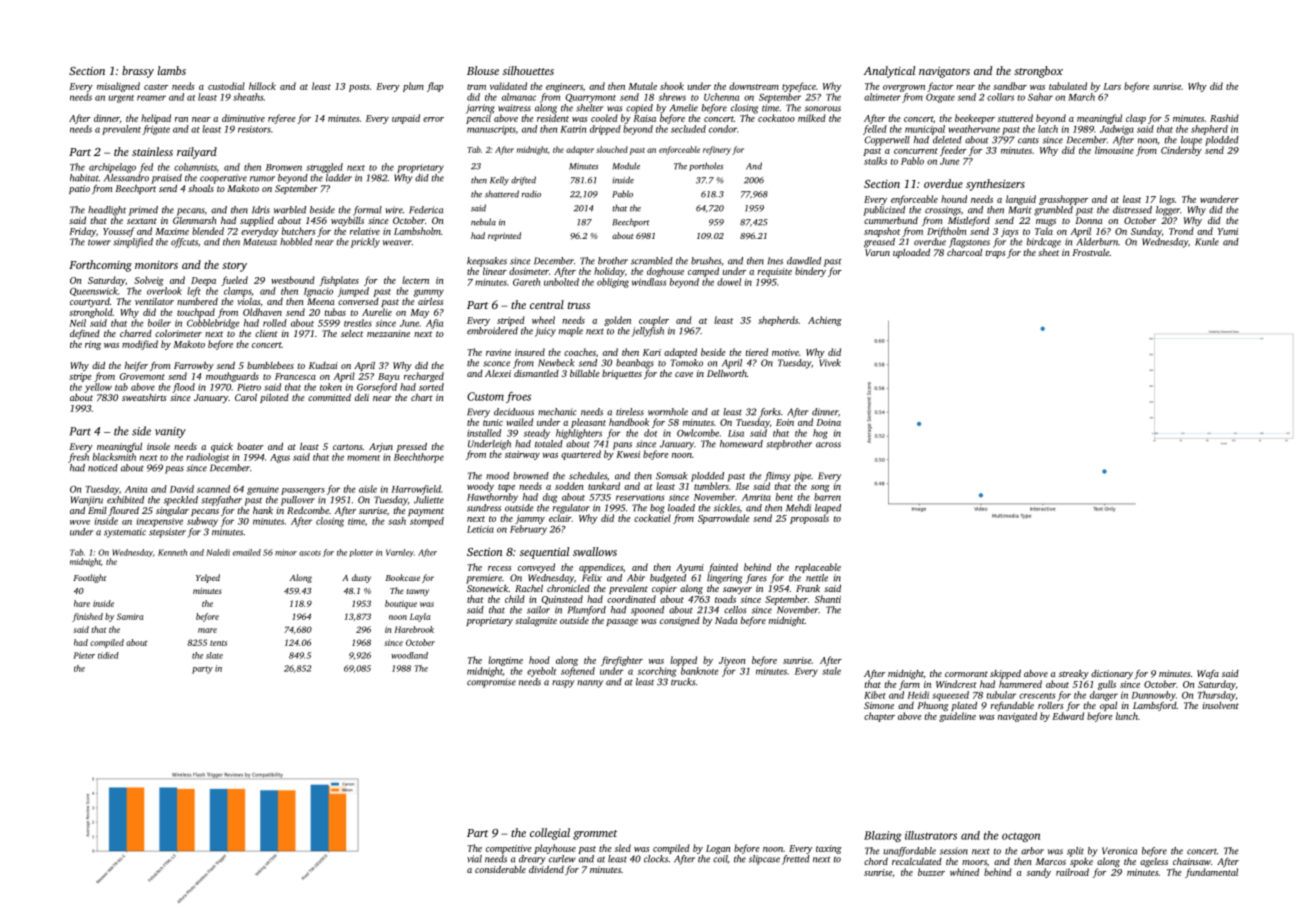 This document has height=924, width=1308. I want to click on Ignacio, so click(318, 292).
